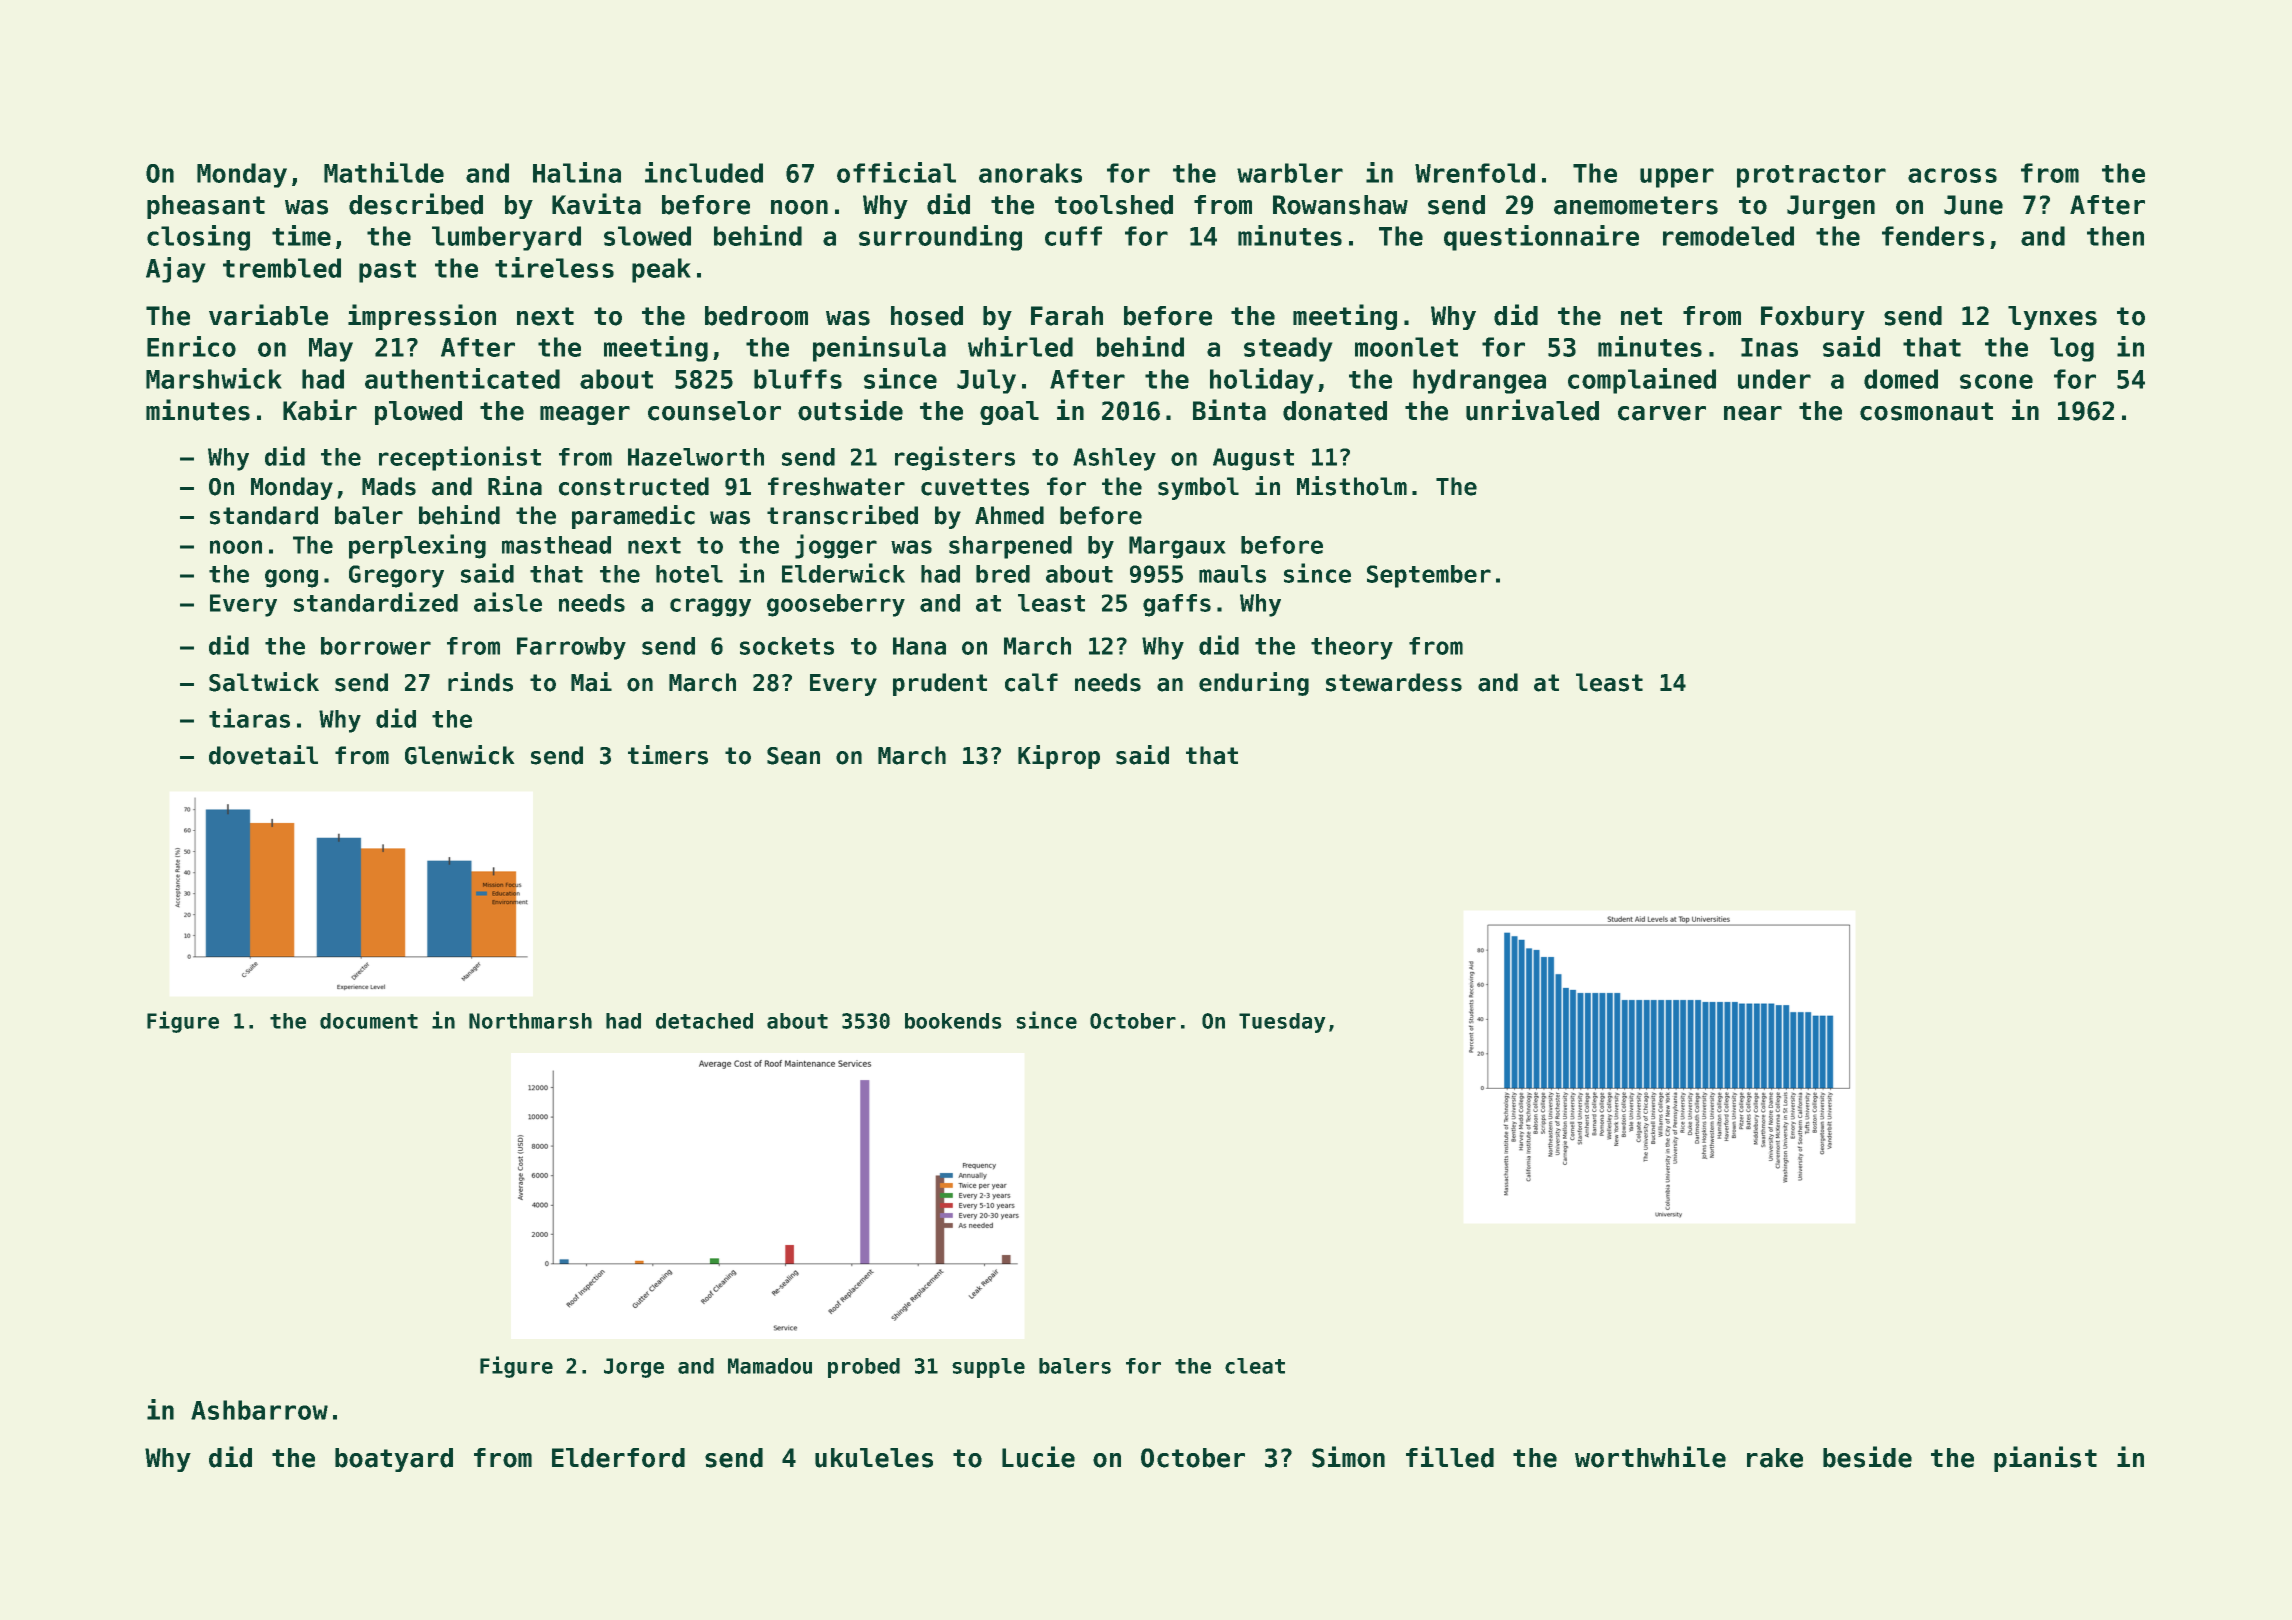  I want to click on rake, so click(1775, 1458).
